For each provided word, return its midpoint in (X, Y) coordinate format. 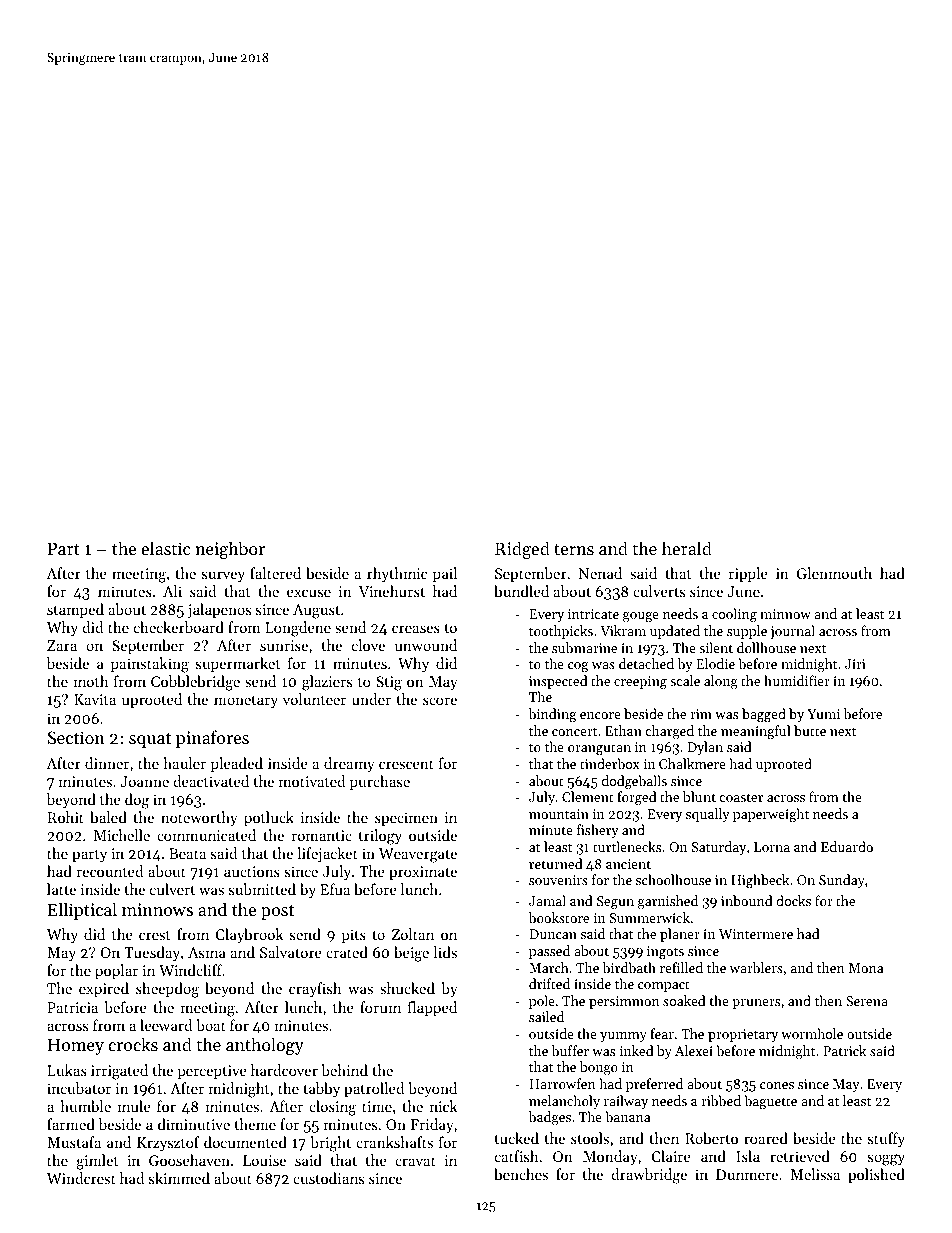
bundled (521, 591)
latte (61, 889)
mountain (559, 814)
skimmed (179, 1178)
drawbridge (649, 1176)
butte (810, 730)
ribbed (721, 1100)
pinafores (212, 739)
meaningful (756, 732)
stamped (75, 610)
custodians (328, 1178)
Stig (389, 683)
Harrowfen (562, 1083)
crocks (133, 1044)
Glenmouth (834, 573)
